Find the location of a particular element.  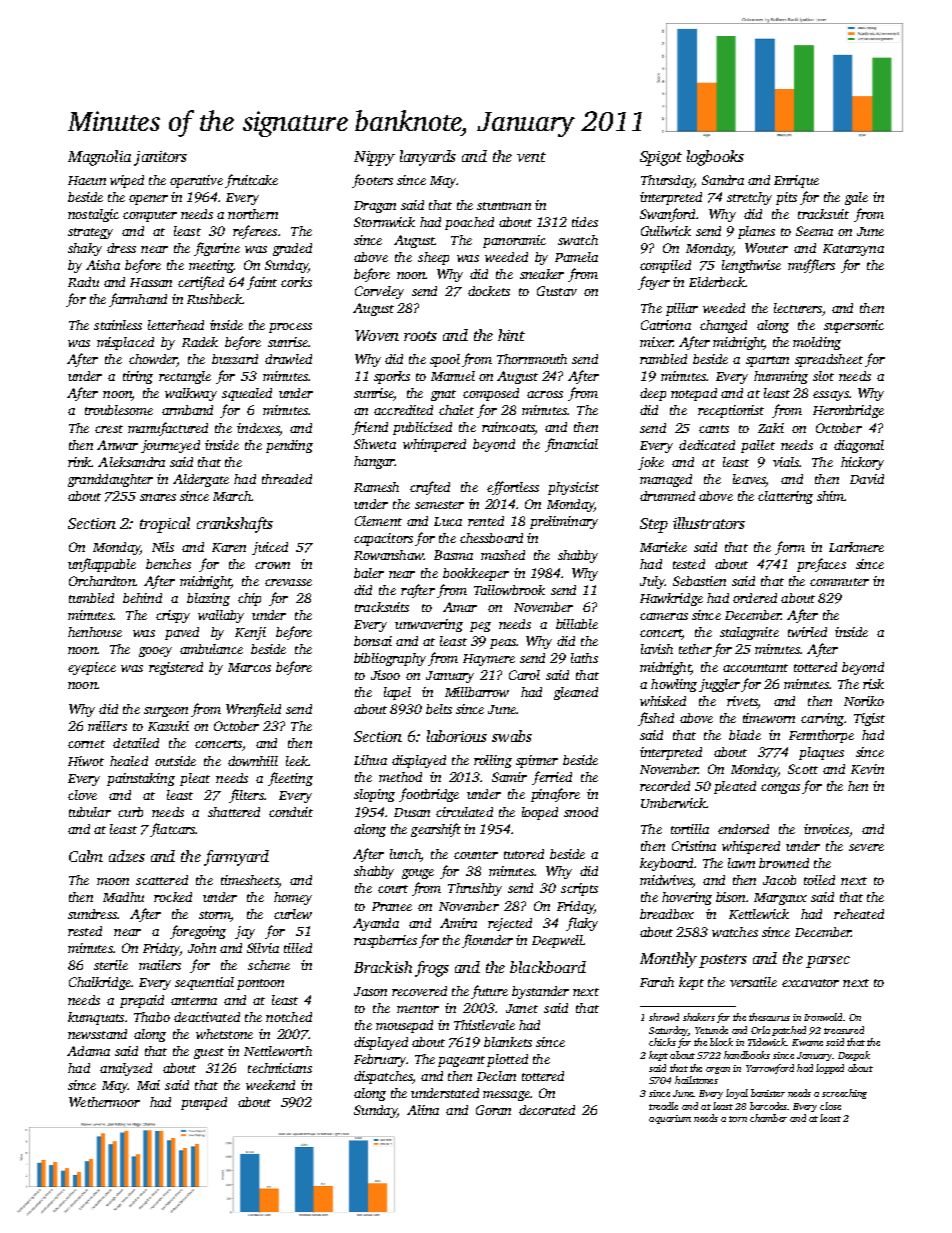

chip is located at coordinates (249, 599).
